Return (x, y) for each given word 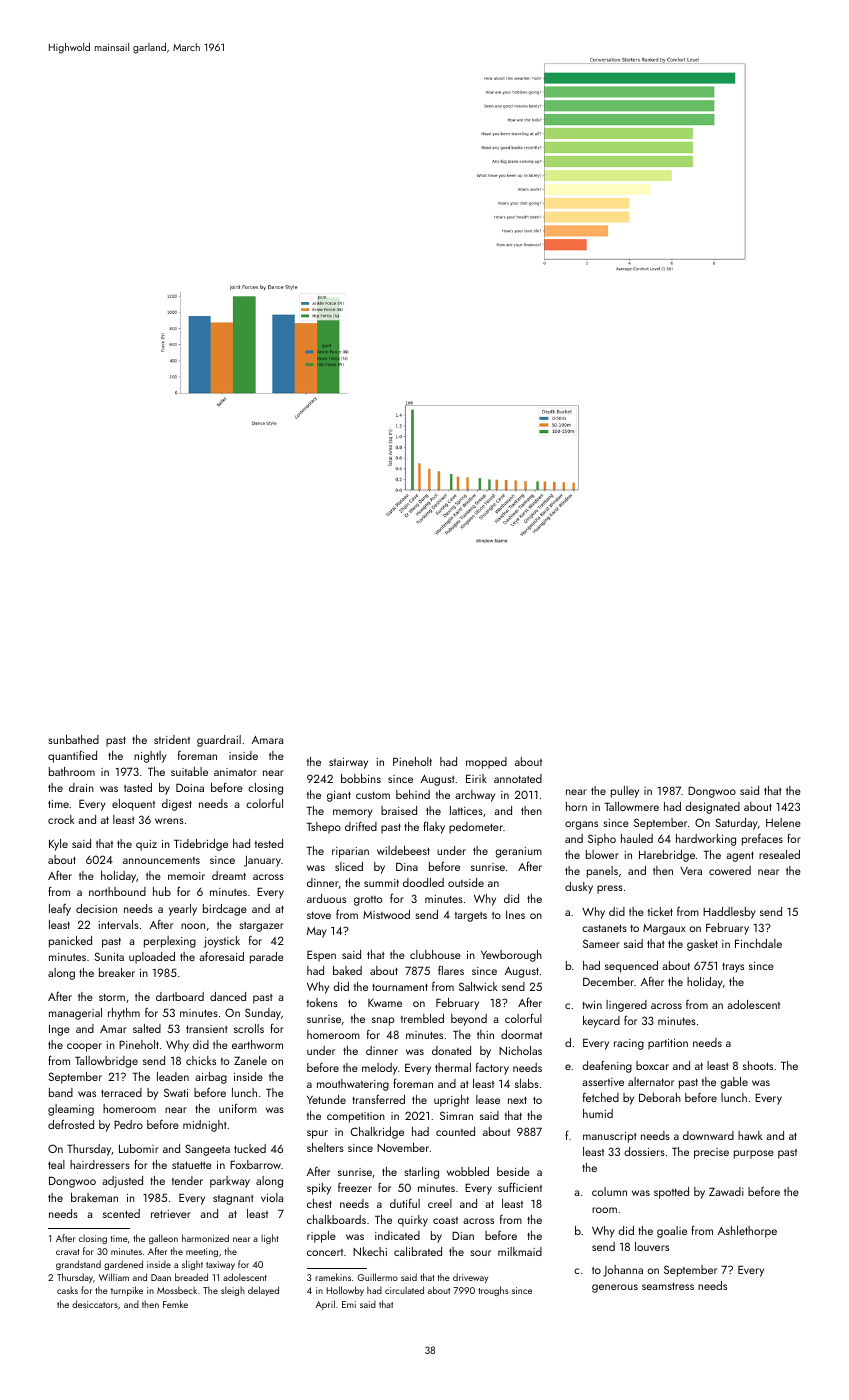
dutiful (405, 1203)
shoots (758, 1065)
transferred (378, 1099)
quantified (72, 756)
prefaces (762, 840)
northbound (117, 891)
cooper (84, 1047)
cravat (67, 1252)
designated (712, 808)
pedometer (476, 828)
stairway (348, 763)
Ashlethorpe (747, 1232)
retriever (171, 1214)
